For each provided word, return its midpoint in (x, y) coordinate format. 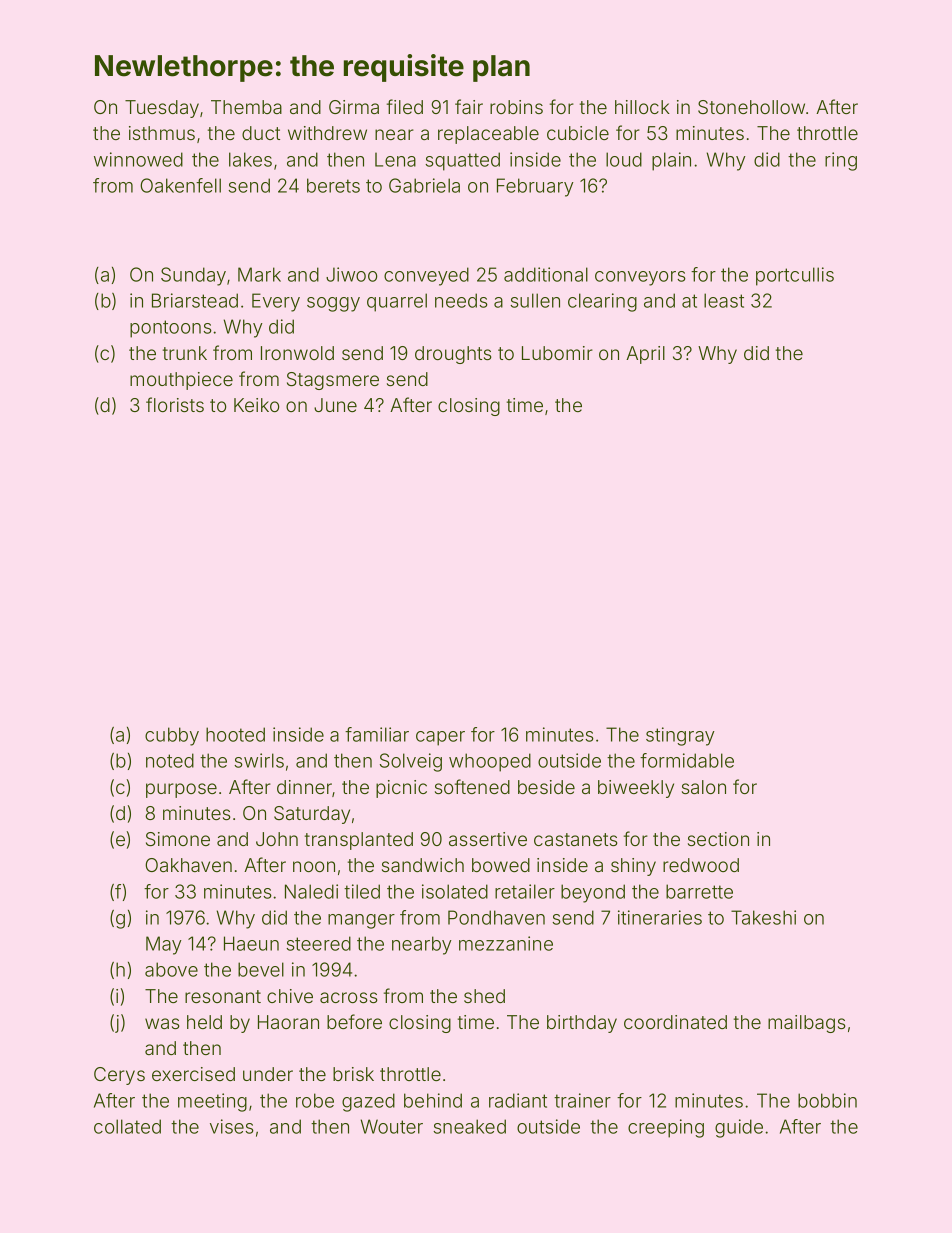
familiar (377, 734)
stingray (680, 736)
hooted (235, 734)
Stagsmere (333, 381)
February (535, 187)
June (335, 405)
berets (333, 185)
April (645, 355)
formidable (687, 760)
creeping (666, 1128)
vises (232, 1126)
